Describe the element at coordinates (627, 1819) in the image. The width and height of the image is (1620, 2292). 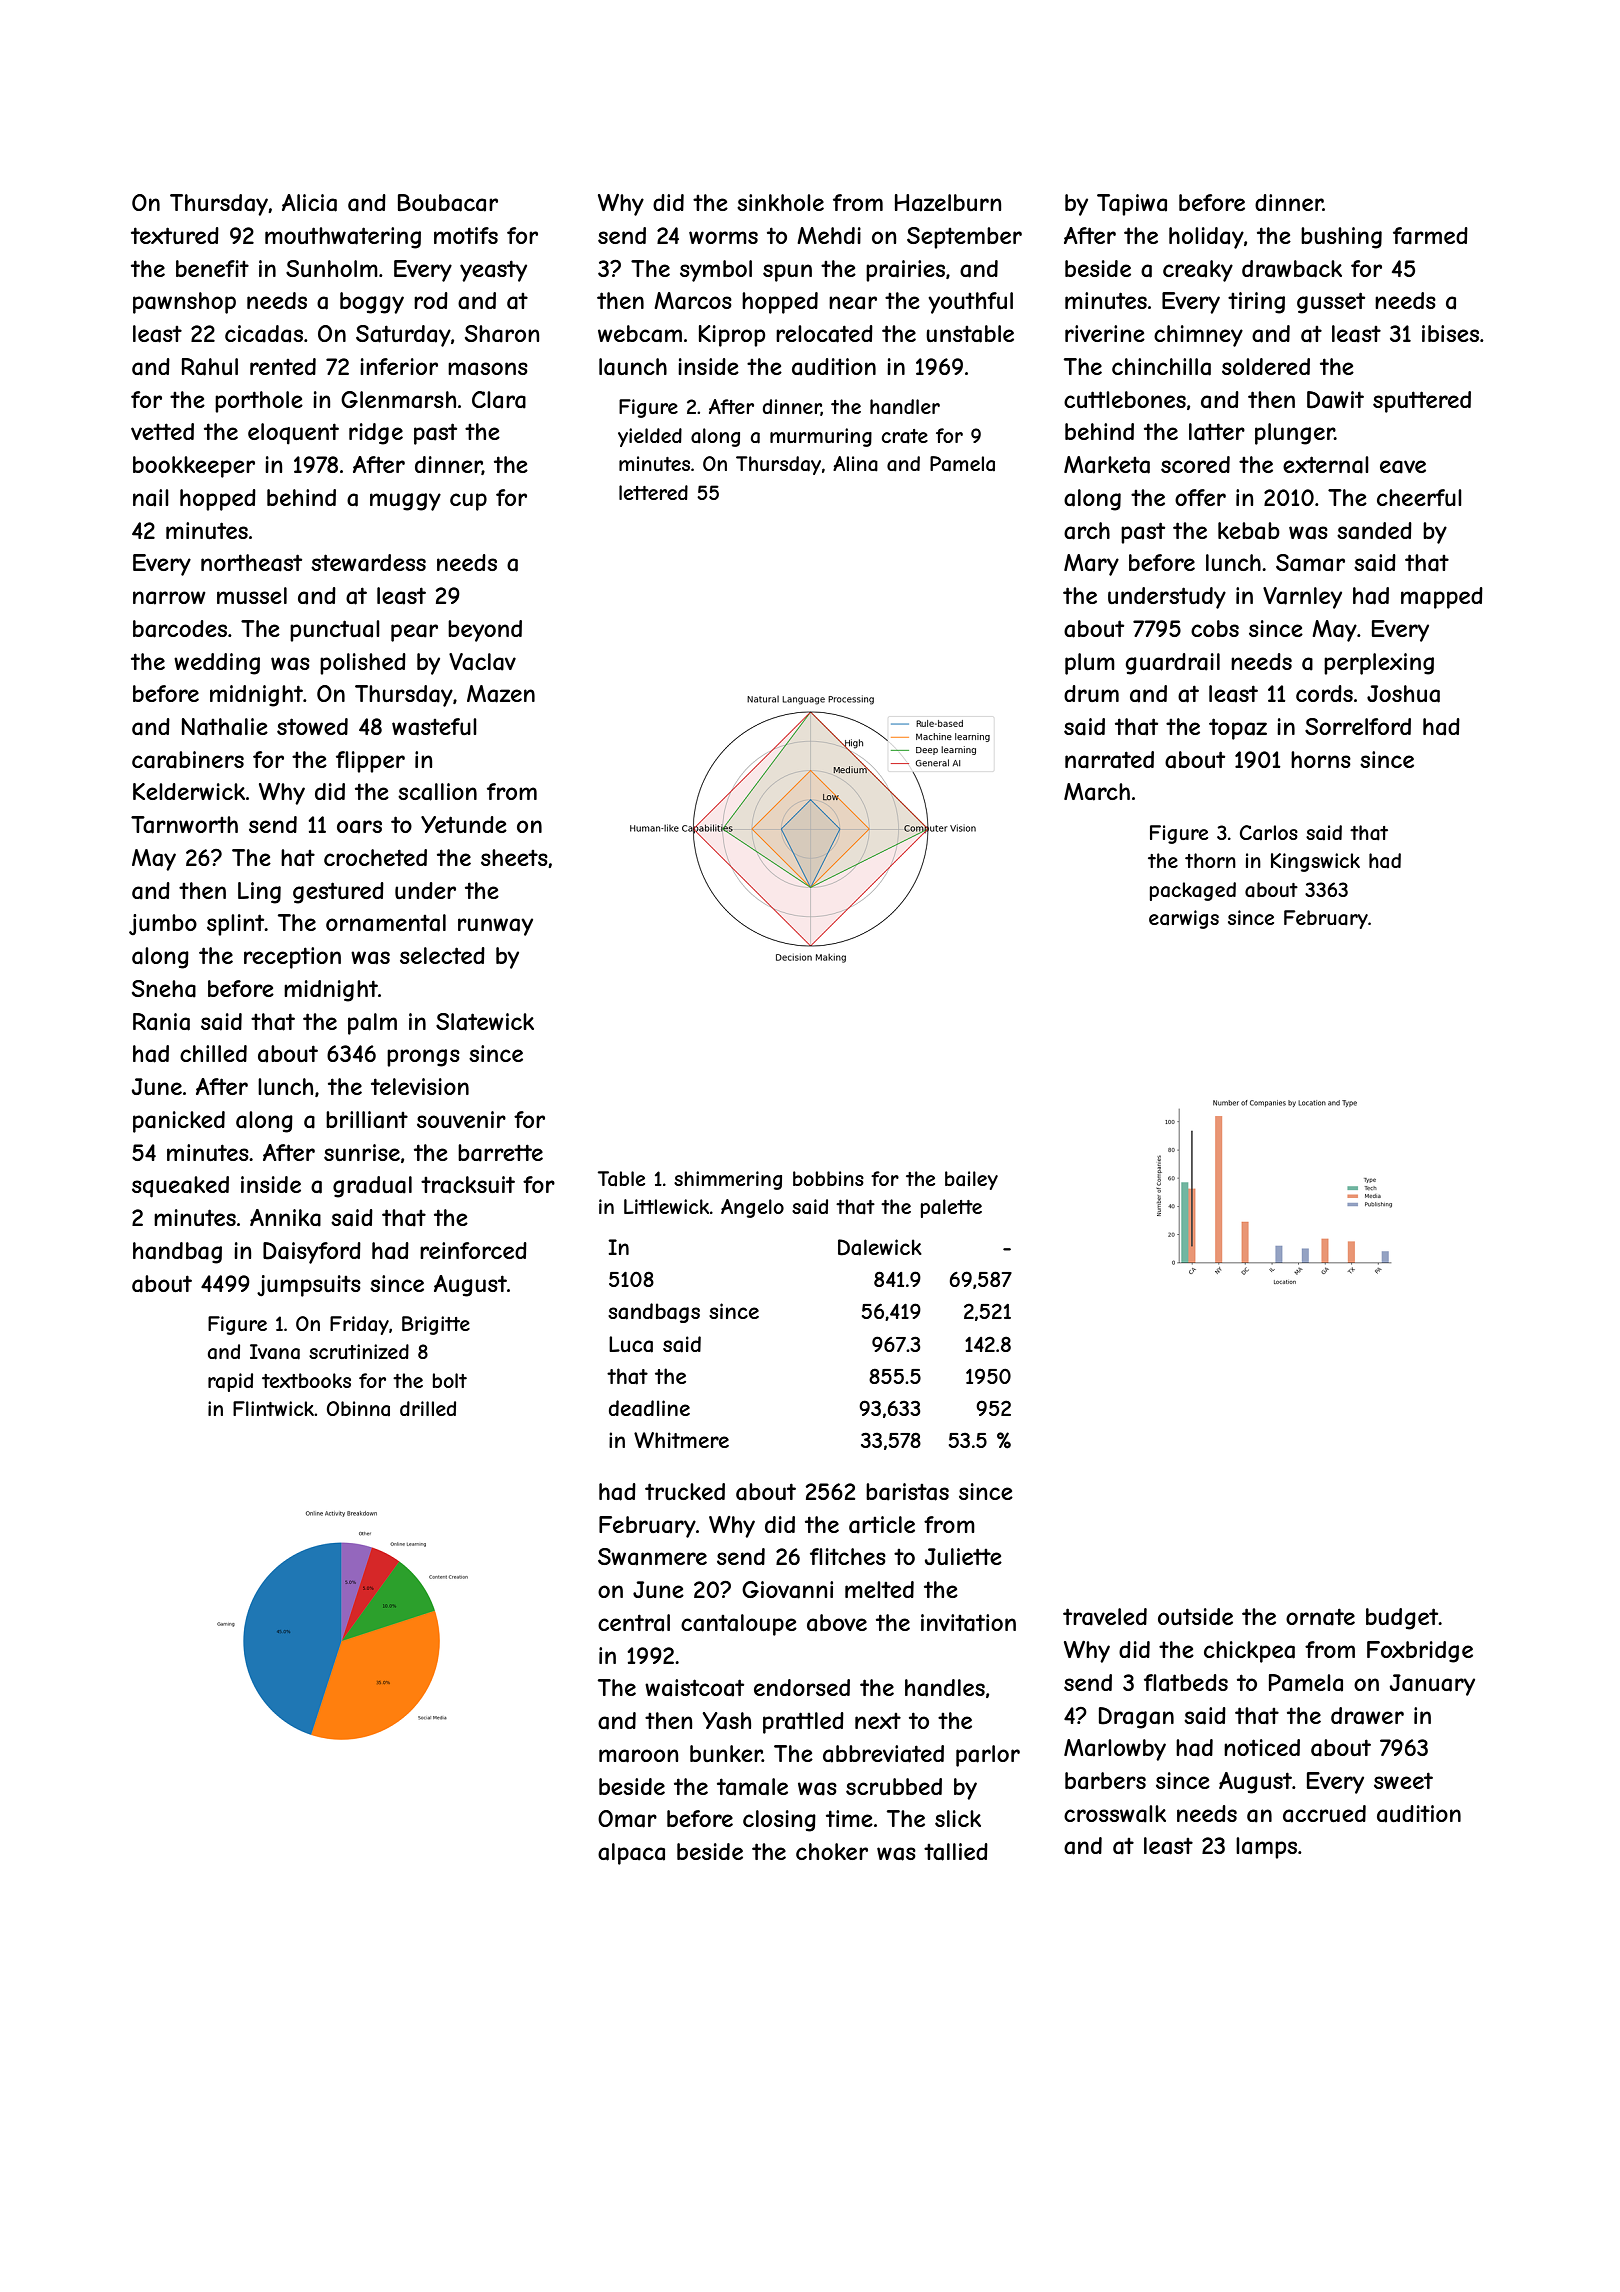
I see `Omar` at that location.
